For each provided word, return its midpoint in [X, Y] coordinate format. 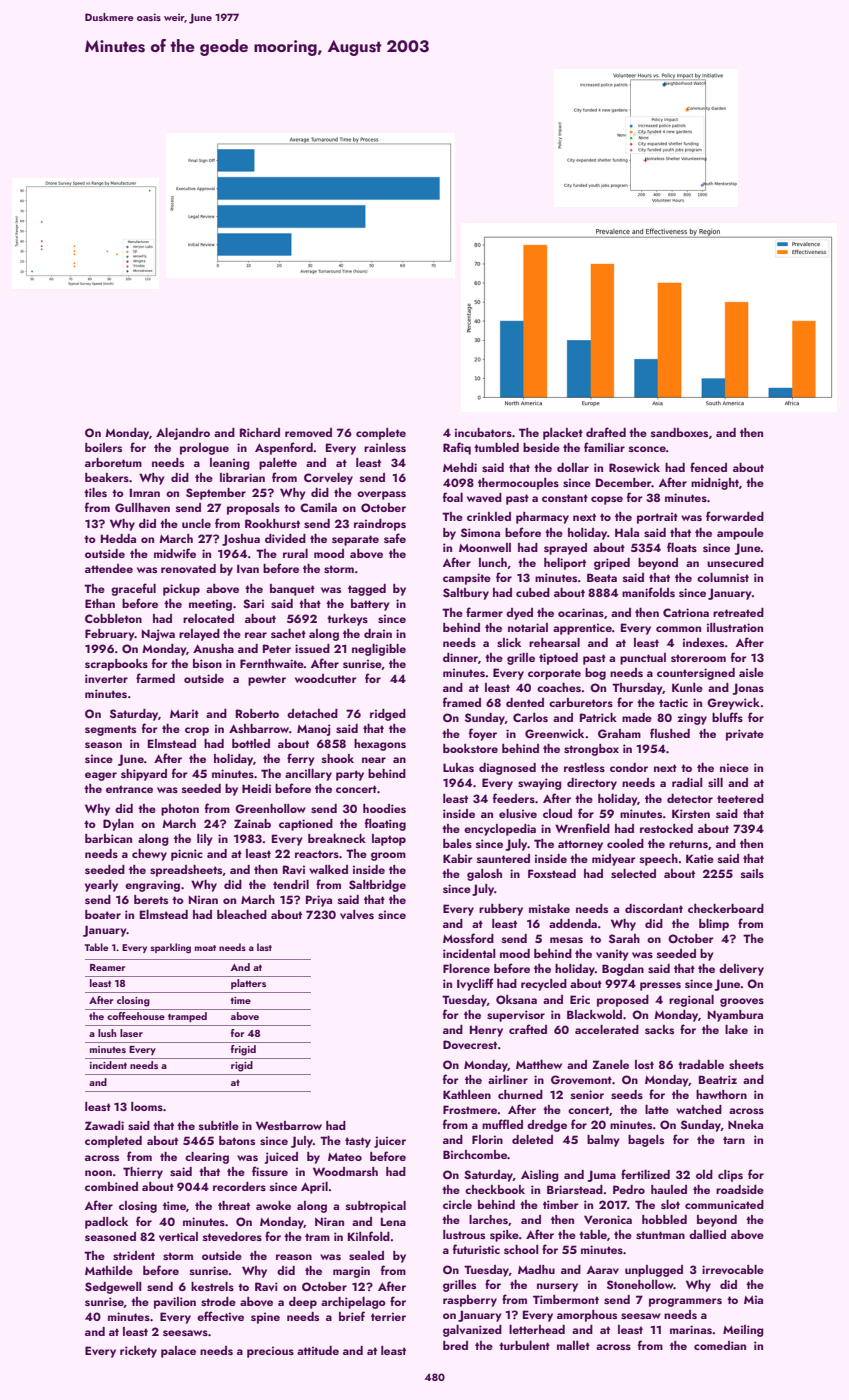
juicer [390, 1142]
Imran [145, 492]
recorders [239, 1186]
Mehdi [460, 467]
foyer [483, 734]
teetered [740, 798]
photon [180, 810]
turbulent [524, 1345]
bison [207, 663]
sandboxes [679, 432]
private [745, 735]
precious [270, 1352]
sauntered [503, 858]
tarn [734, 1140]
